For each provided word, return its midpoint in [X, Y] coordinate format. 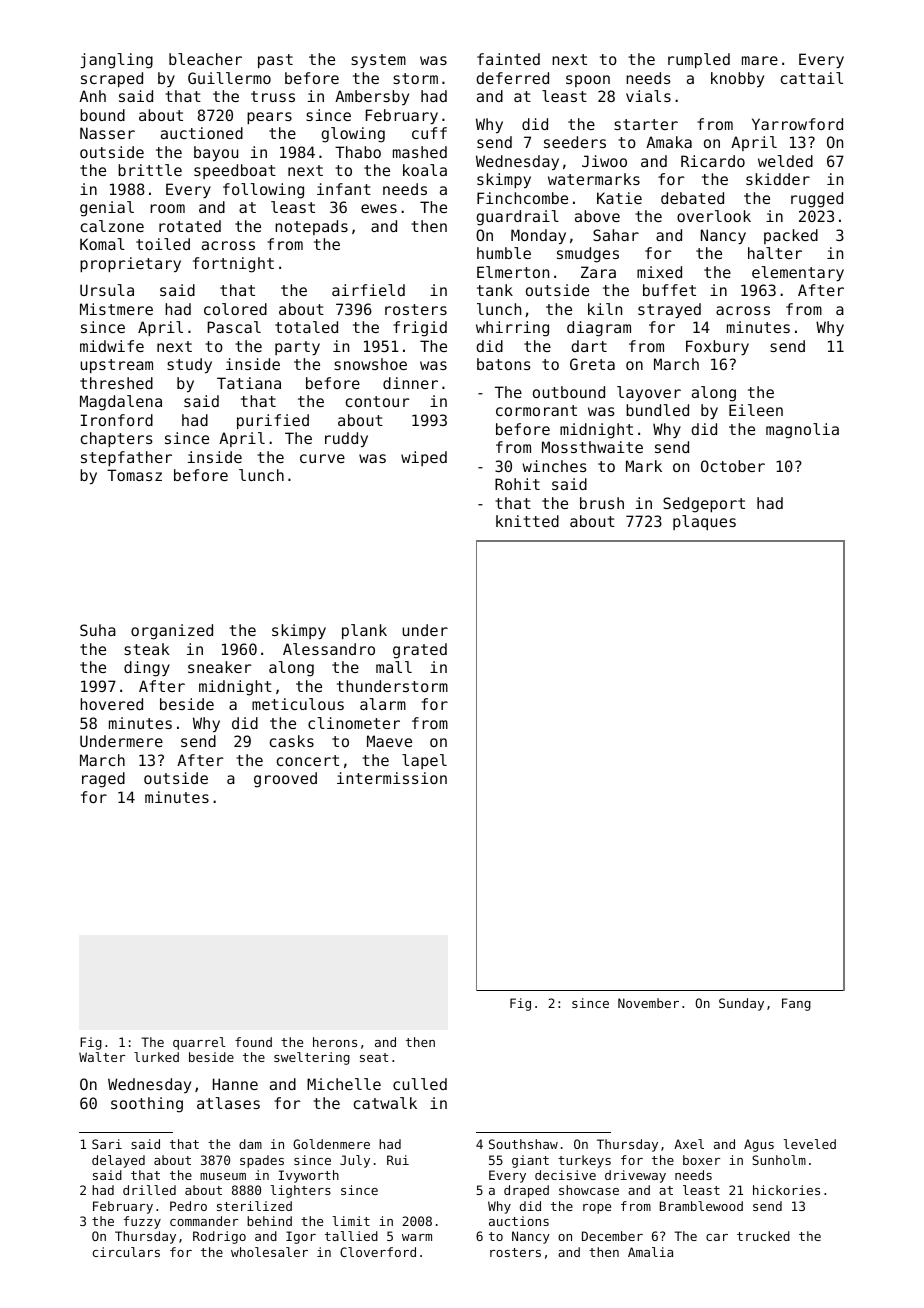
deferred [512, 78]
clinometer [354, 723]
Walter [102, 1057]
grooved [285, 780]
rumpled [699, 60]
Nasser [107, 133]
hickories [786, 1190]
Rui [398, 1160]
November [648, 1003]
